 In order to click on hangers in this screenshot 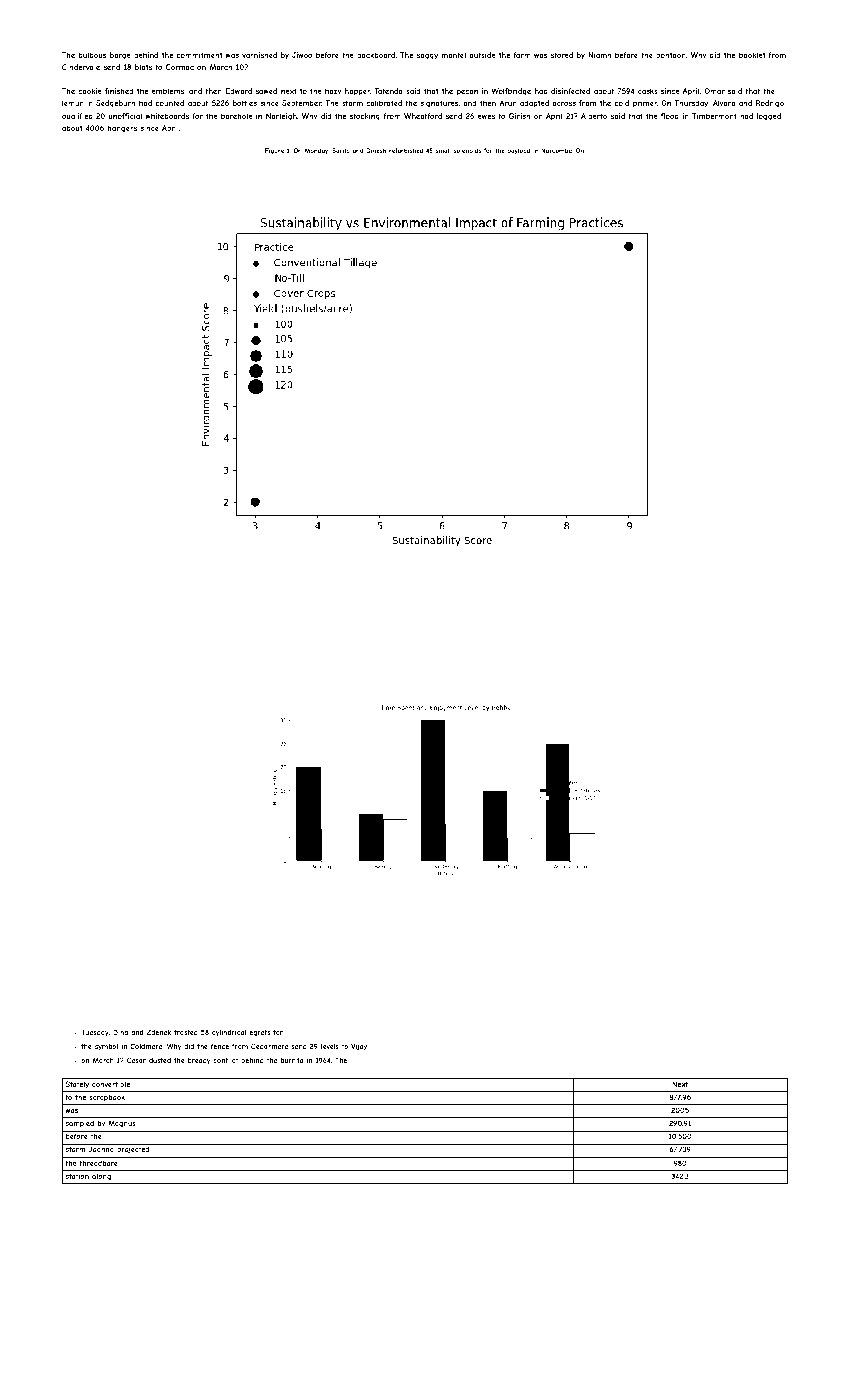, I will do `click(122, 129)`.
